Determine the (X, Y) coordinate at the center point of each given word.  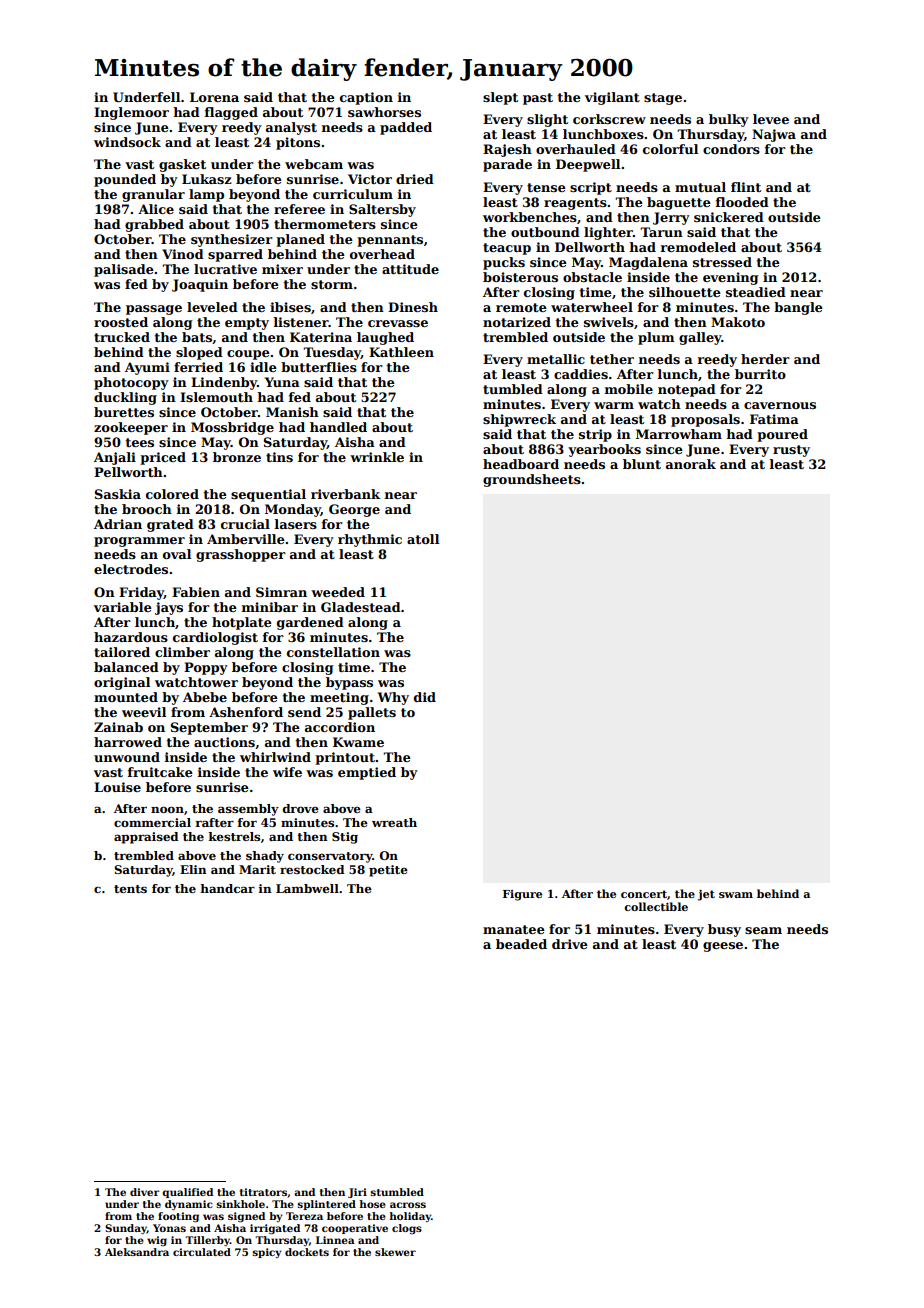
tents (130, 889)
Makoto (738, 322)
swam (736, 895)
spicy (266, 1253)
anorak (691, 464)
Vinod (183, 254)
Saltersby (382, 210)
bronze (237, 457)
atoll (423, 539)
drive (570, 944)
